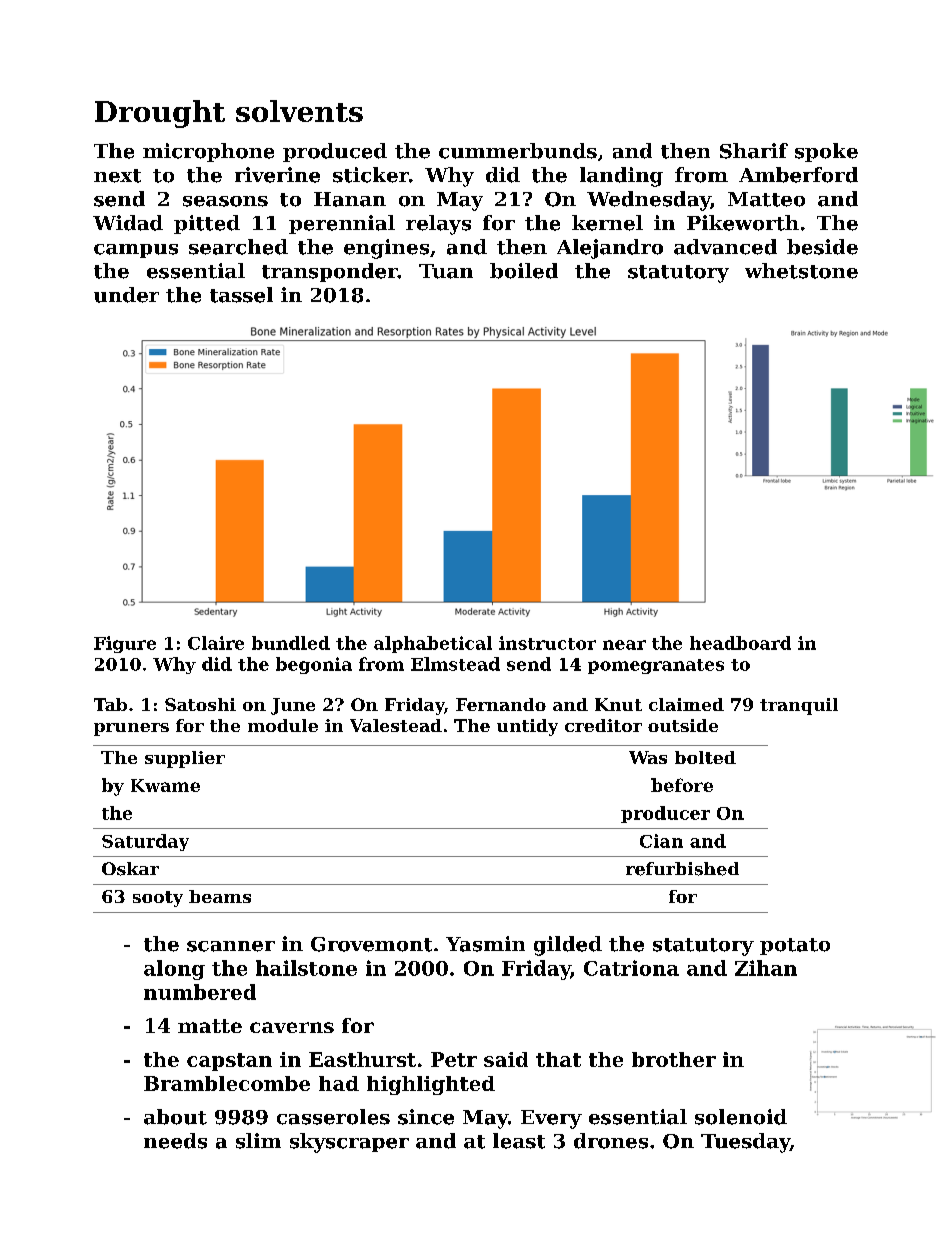  I want to click on headboard, so click(740, 643).
